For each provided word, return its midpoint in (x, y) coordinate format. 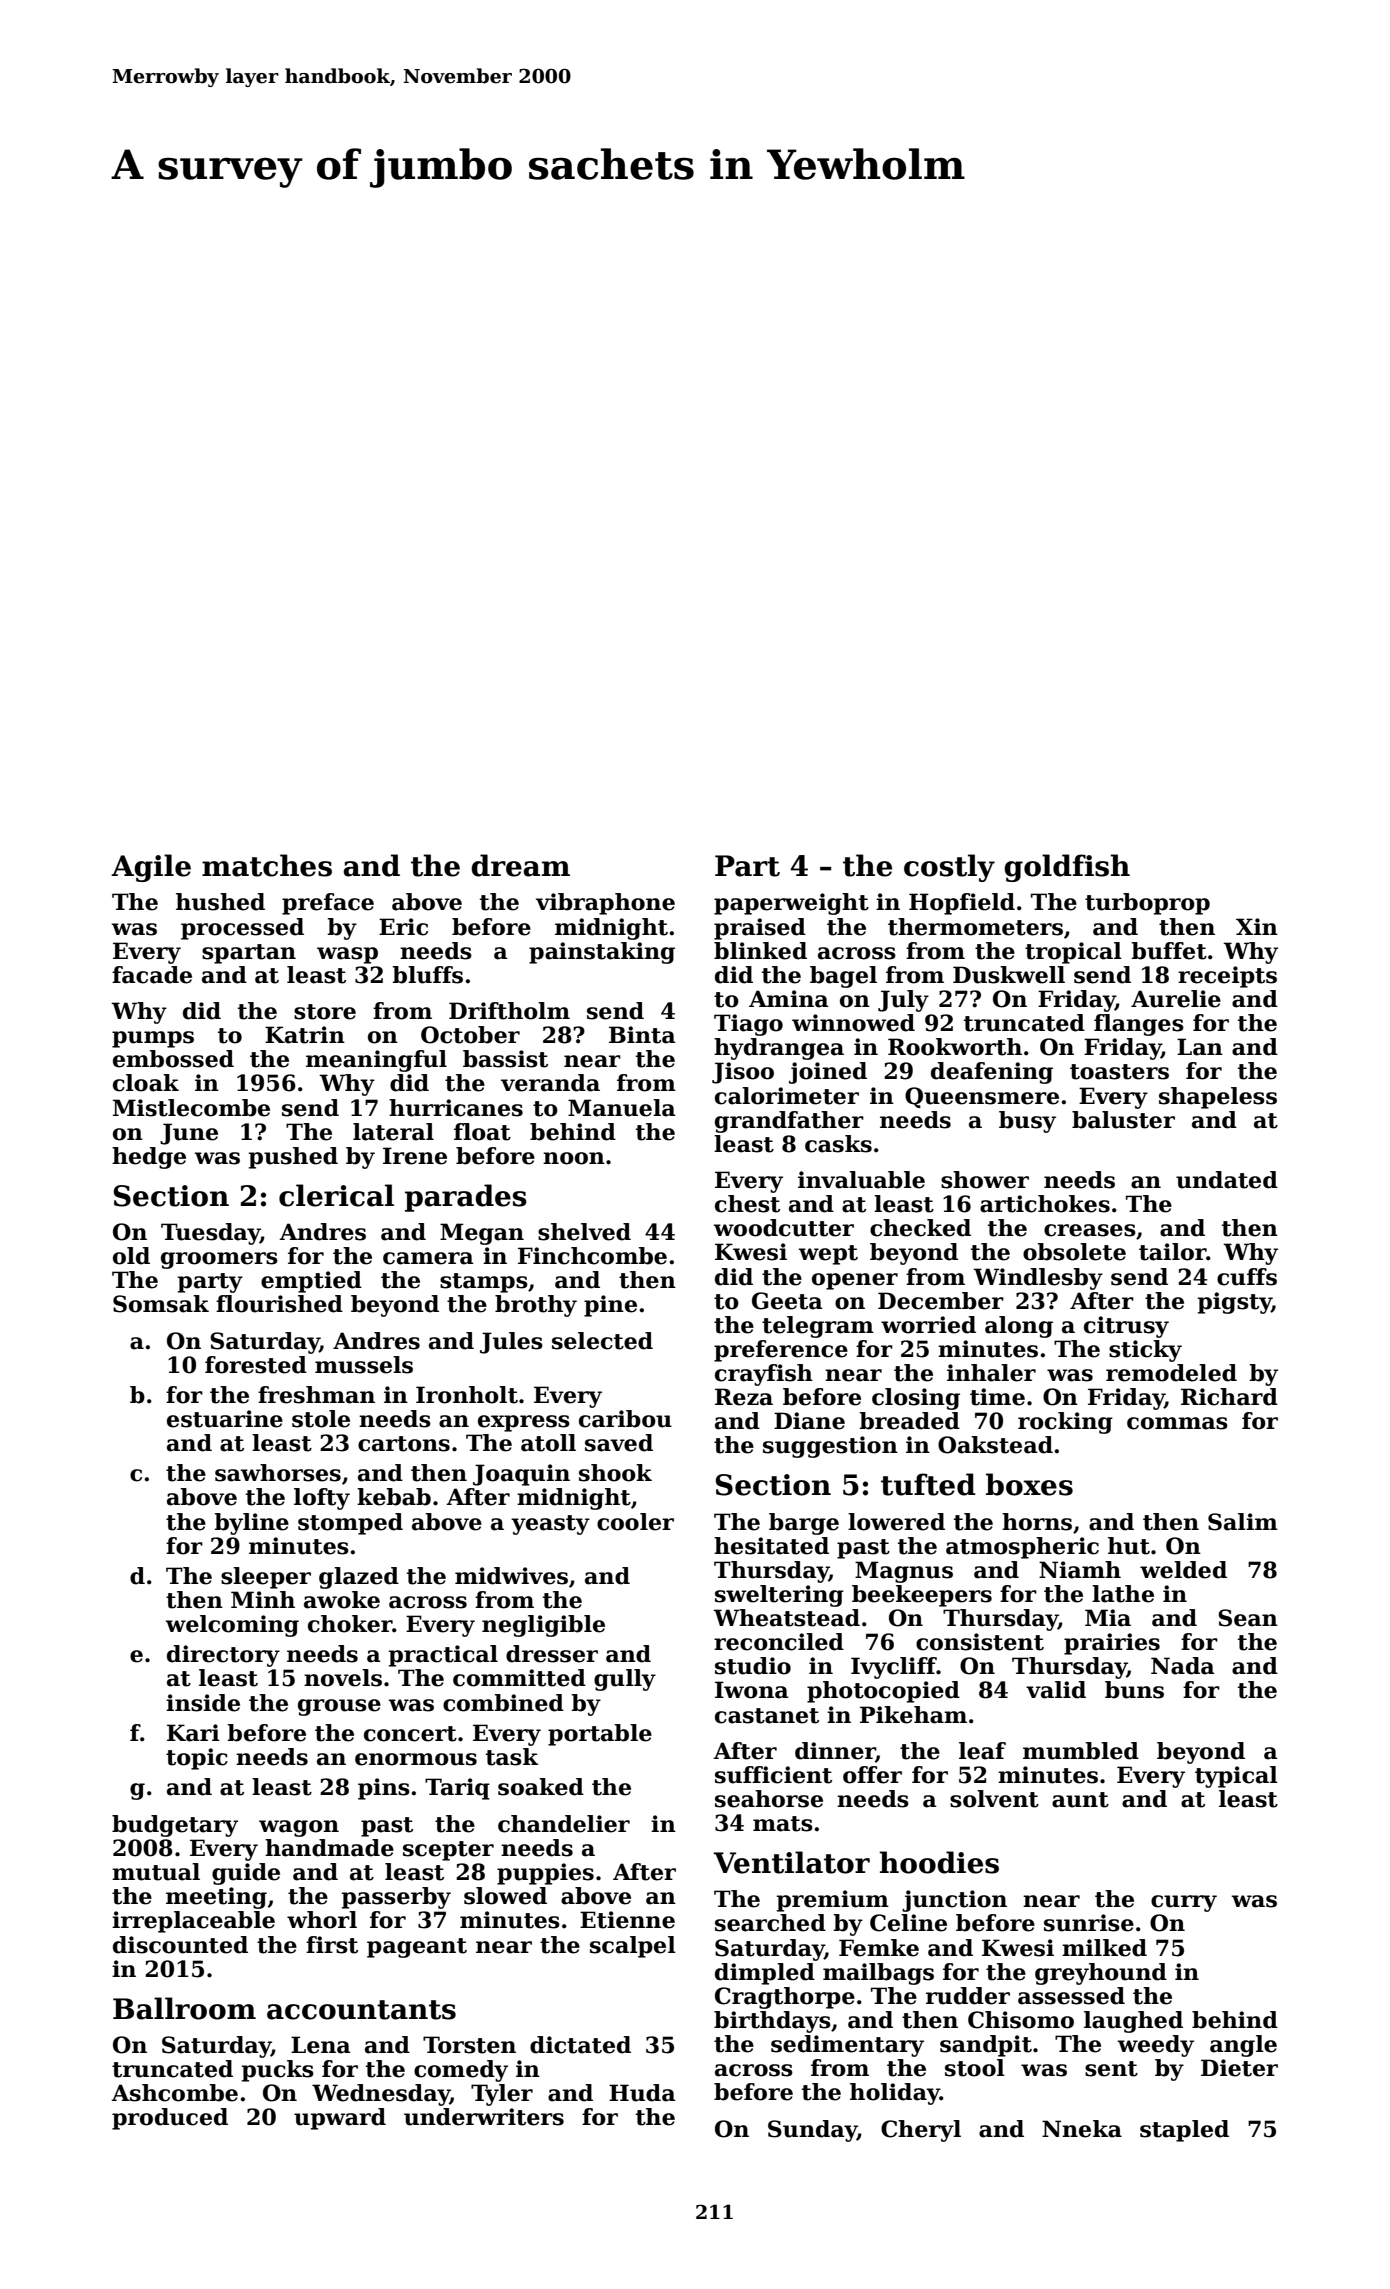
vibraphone (605, 904)
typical (1236, 1777)
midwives (511, 1576)
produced (170, 2119)
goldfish (1067, 868)
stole (321, 1419)
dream (520, 865)
